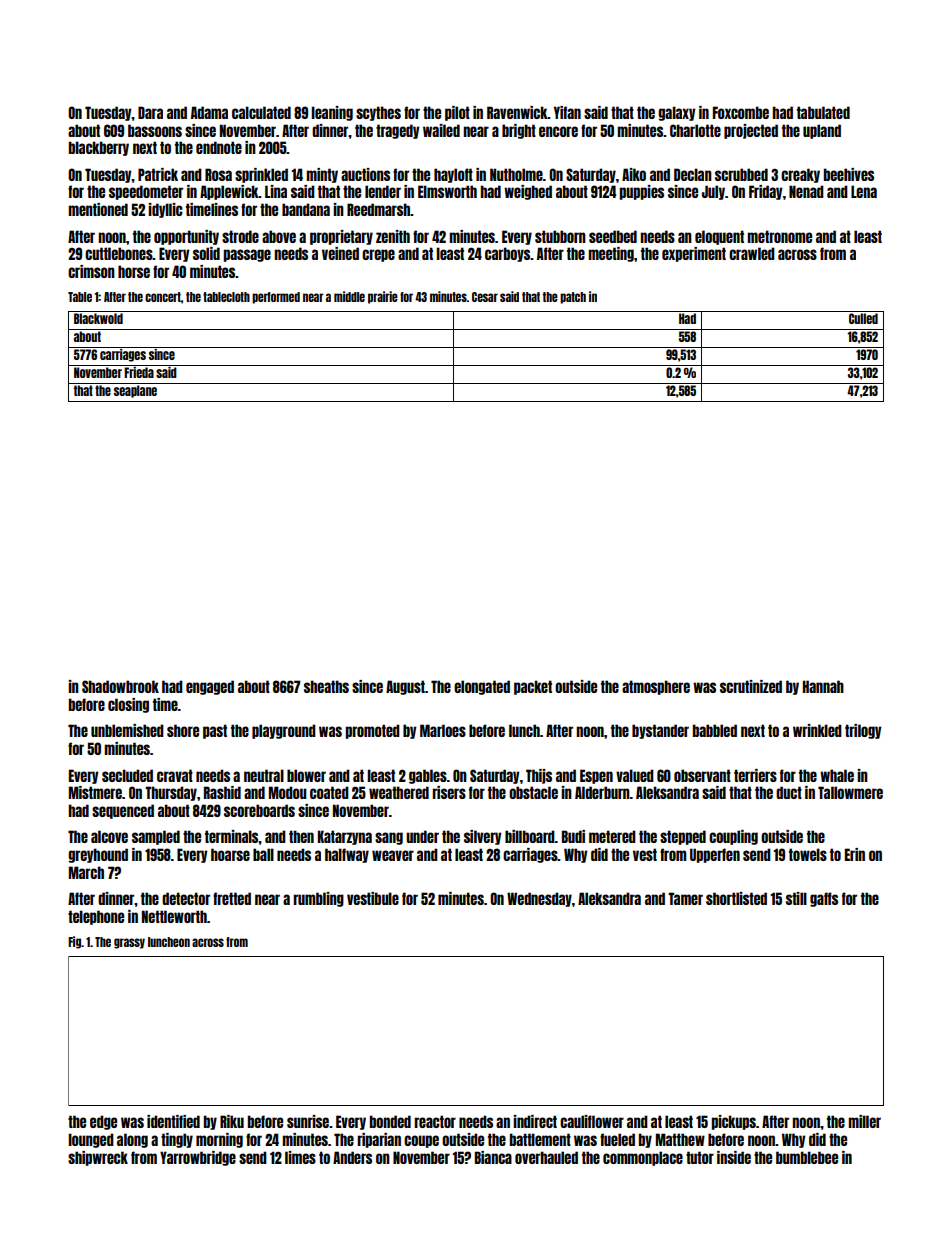  Describe the element at coordinates (656, 687) in the document. I see `atmosphere` at that location.
